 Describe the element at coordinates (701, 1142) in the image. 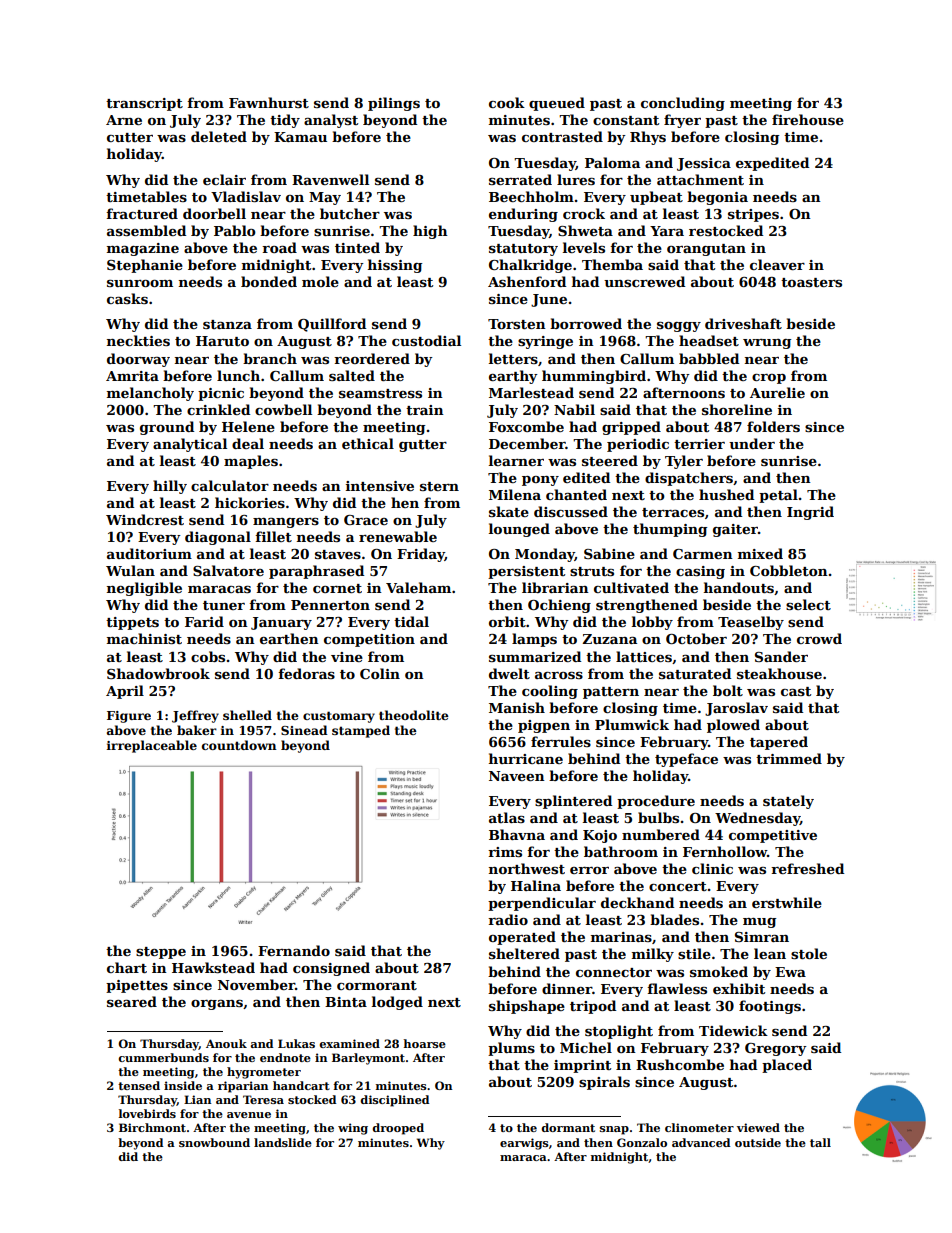

I see `advanced` at that location.
